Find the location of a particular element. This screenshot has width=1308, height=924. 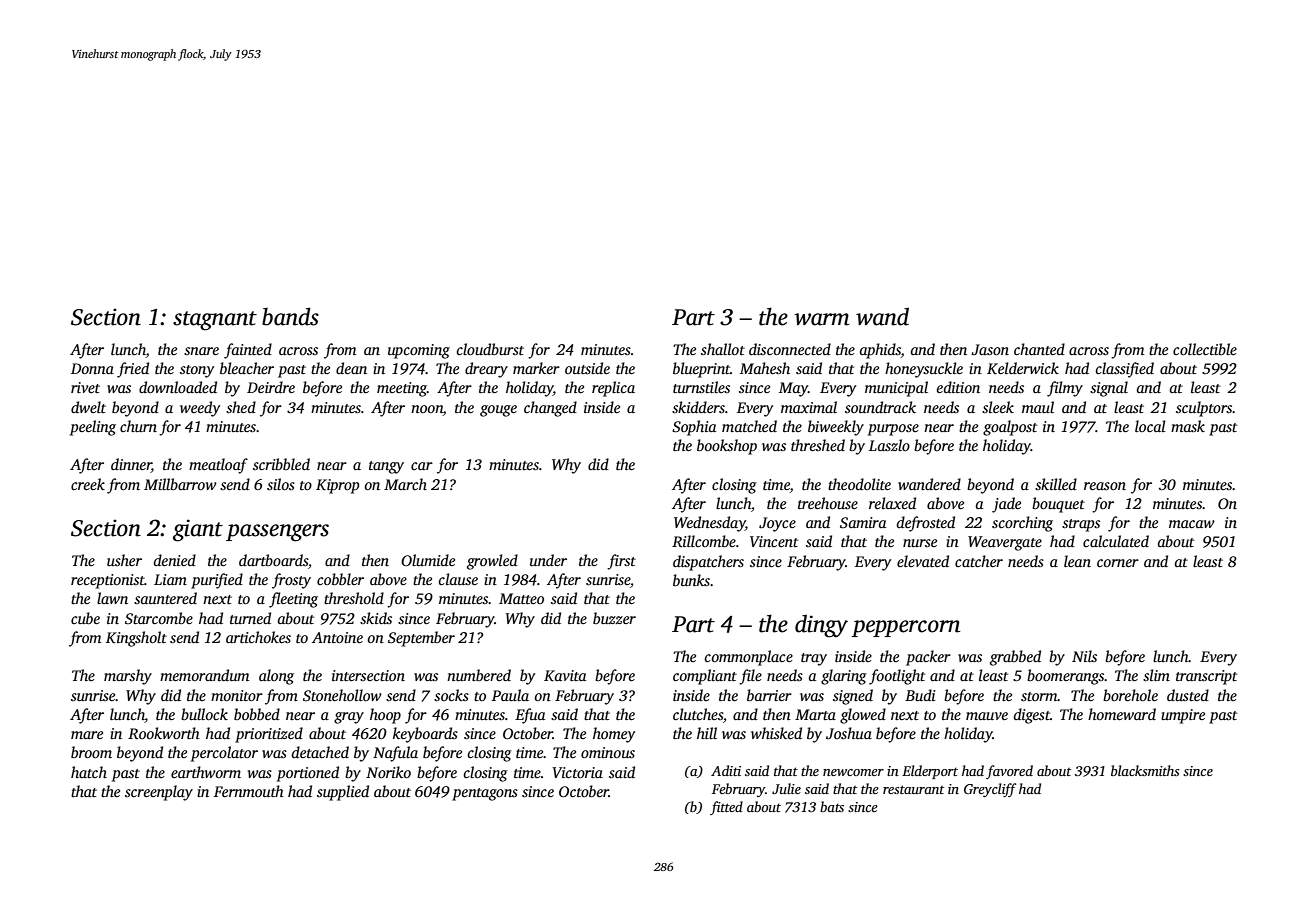

scorching is located at coordinates (1022, 524).
